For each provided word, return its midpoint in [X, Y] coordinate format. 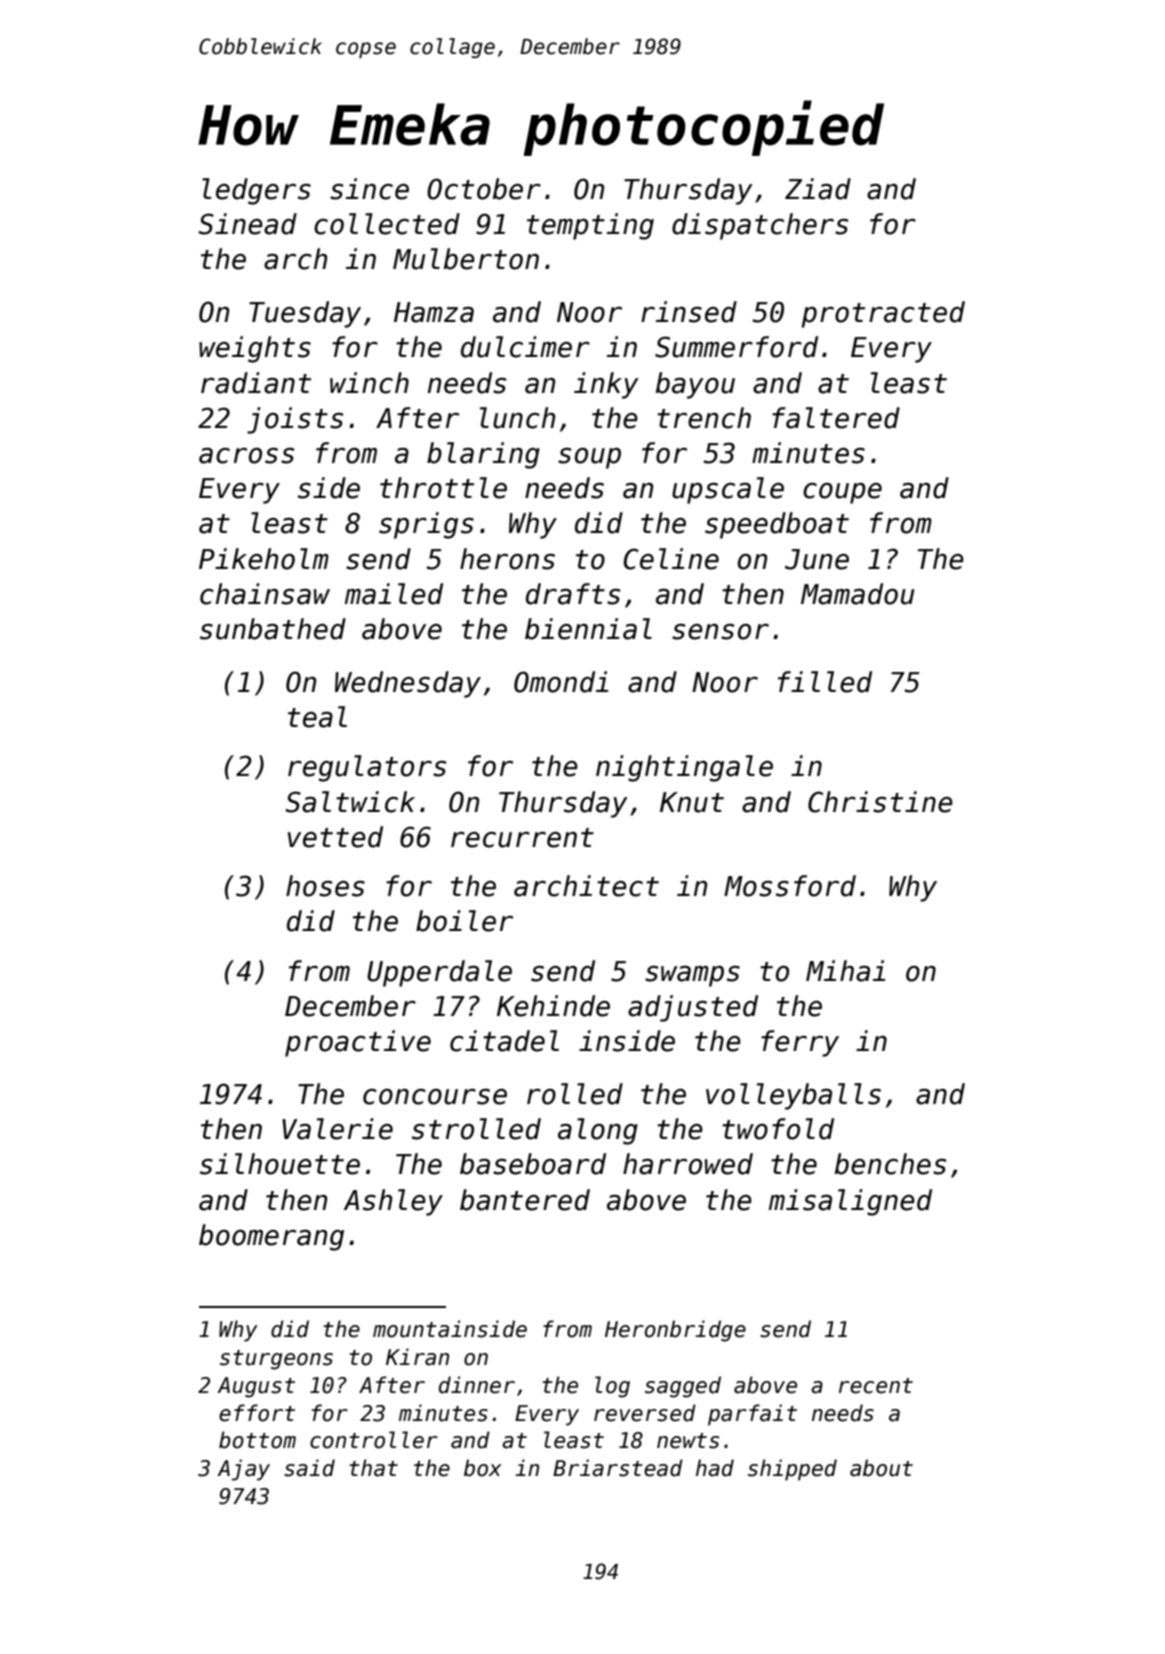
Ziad [818, 189]
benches [890, 1164]
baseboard [533, 1164]
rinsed [689, 312]
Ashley [393, 1202]
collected [387, 224]
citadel [504, 1041]
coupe [842, 493]
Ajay [243, 1470]
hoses [325, 886]
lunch [517, 418]
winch [369, 383]
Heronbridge [675, 1331]
